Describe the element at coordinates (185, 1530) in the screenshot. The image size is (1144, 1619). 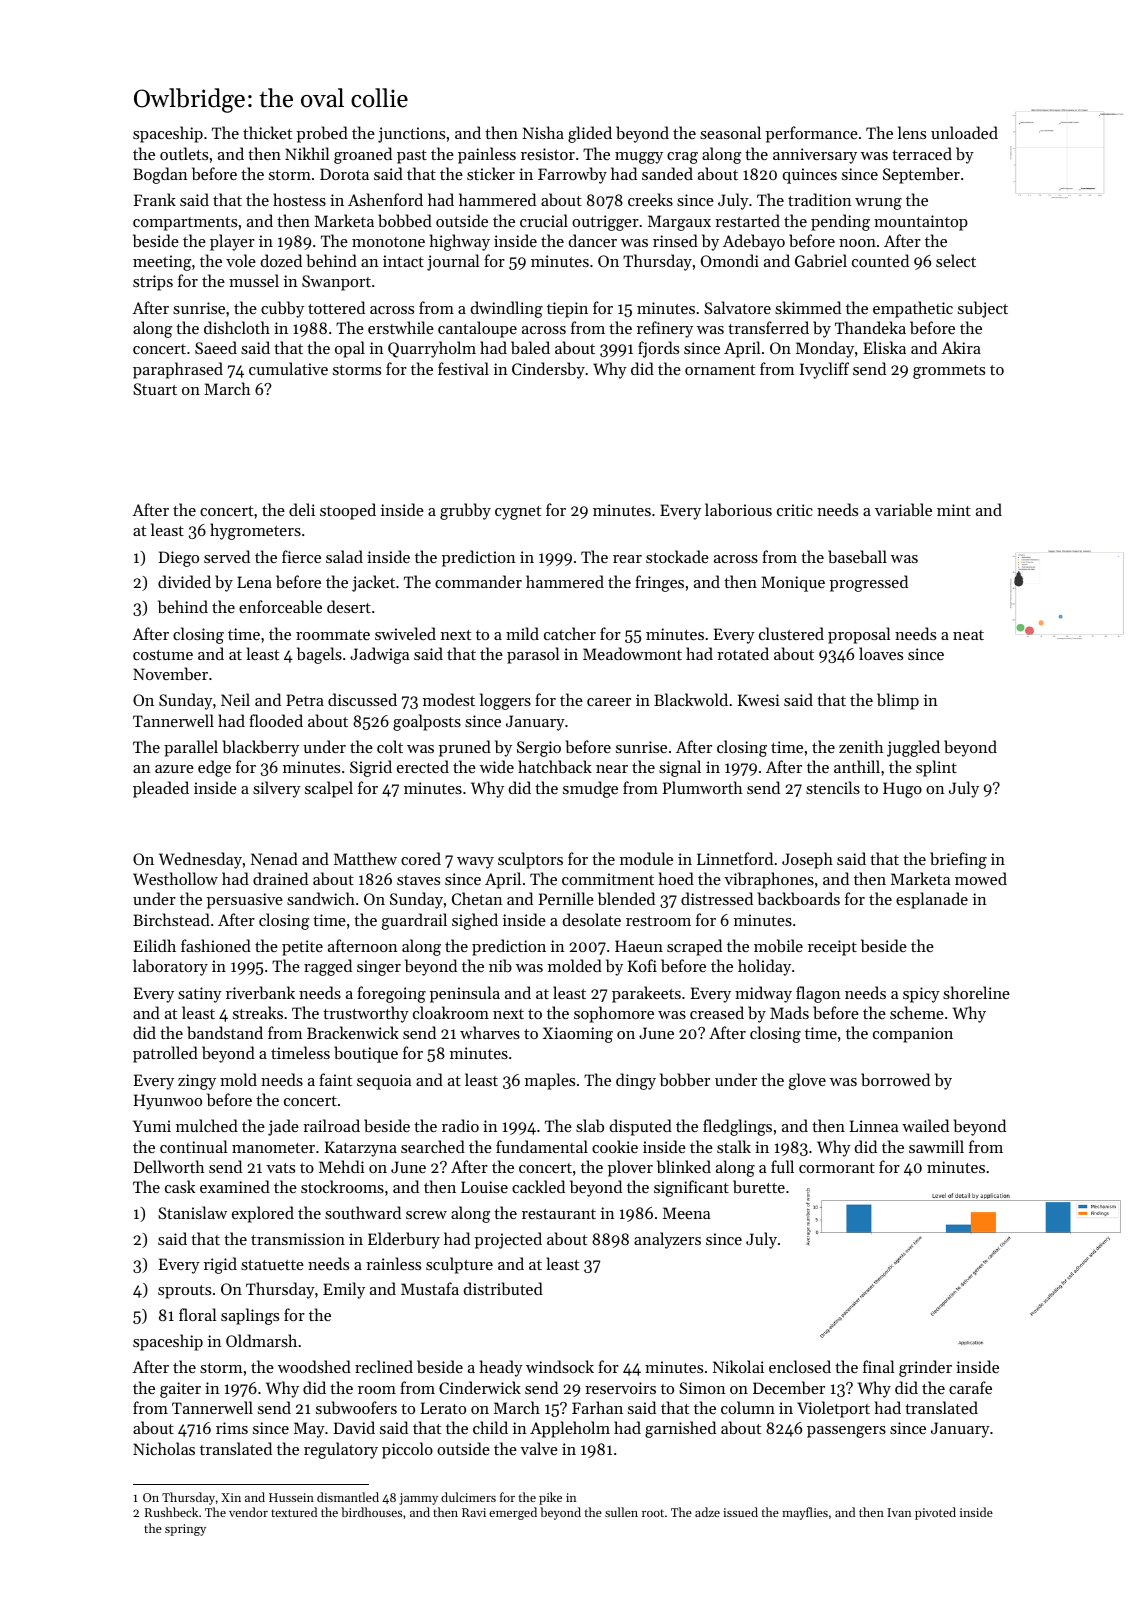
I see `springy` at that location.
